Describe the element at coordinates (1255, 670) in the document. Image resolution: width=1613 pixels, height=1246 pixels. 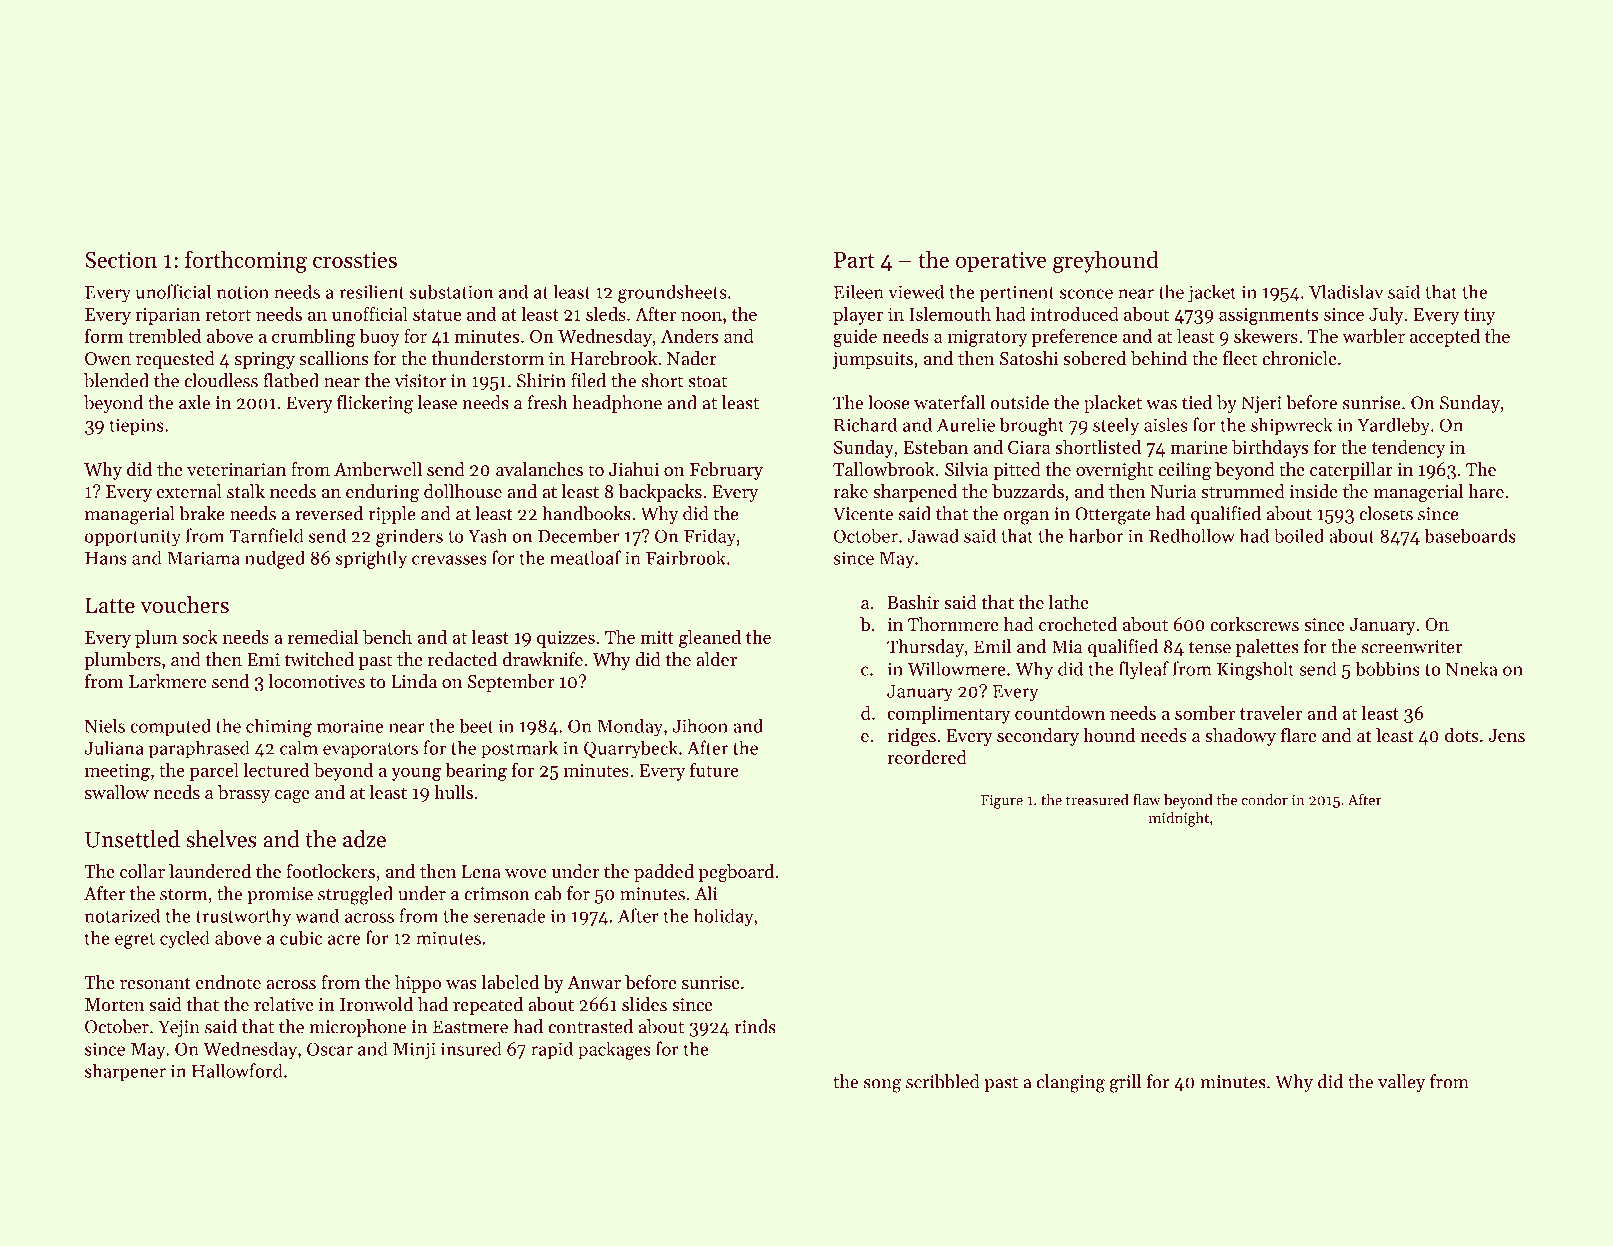
I see `Kingsholt` at that location.
